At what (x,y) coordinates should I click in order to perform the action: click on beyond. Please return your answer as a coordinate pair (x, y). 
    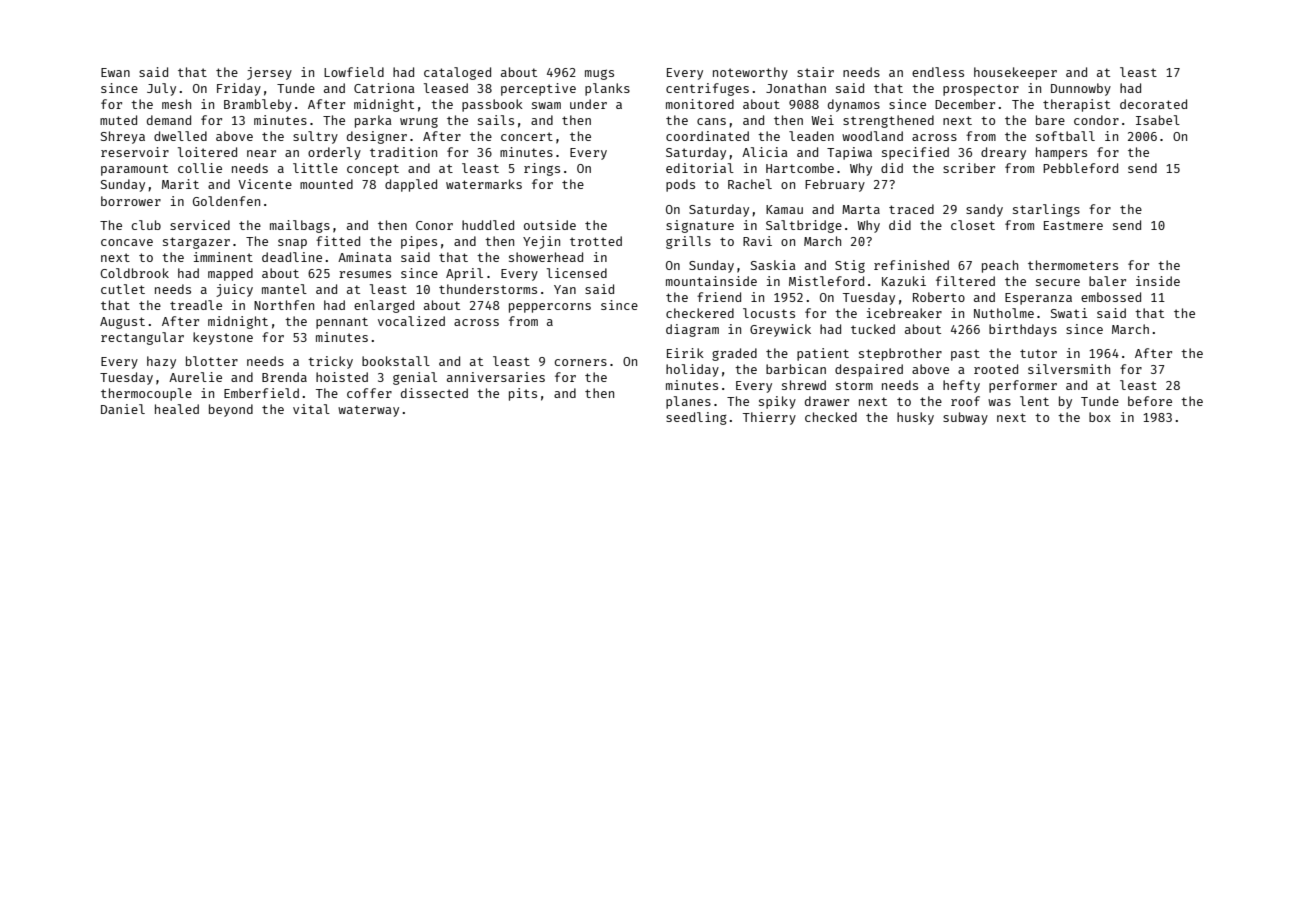
    Looking at the image, I should click on (231, 410).
